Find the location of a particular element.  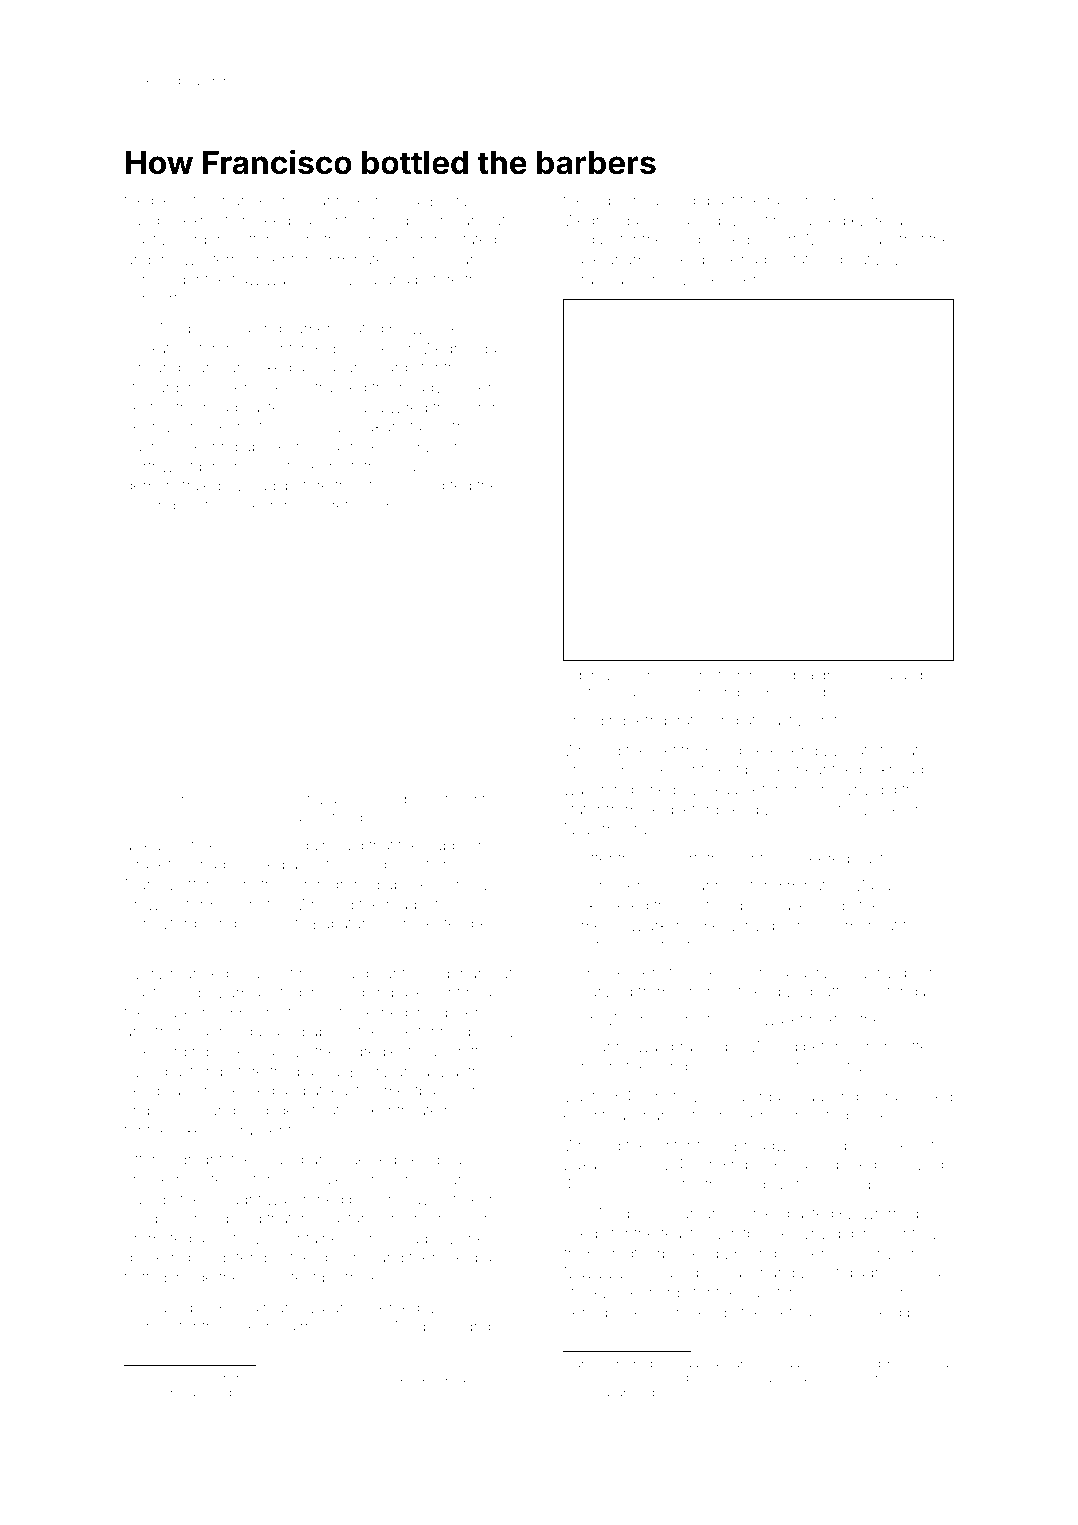

mineral is located at coordinates (873, 675).
